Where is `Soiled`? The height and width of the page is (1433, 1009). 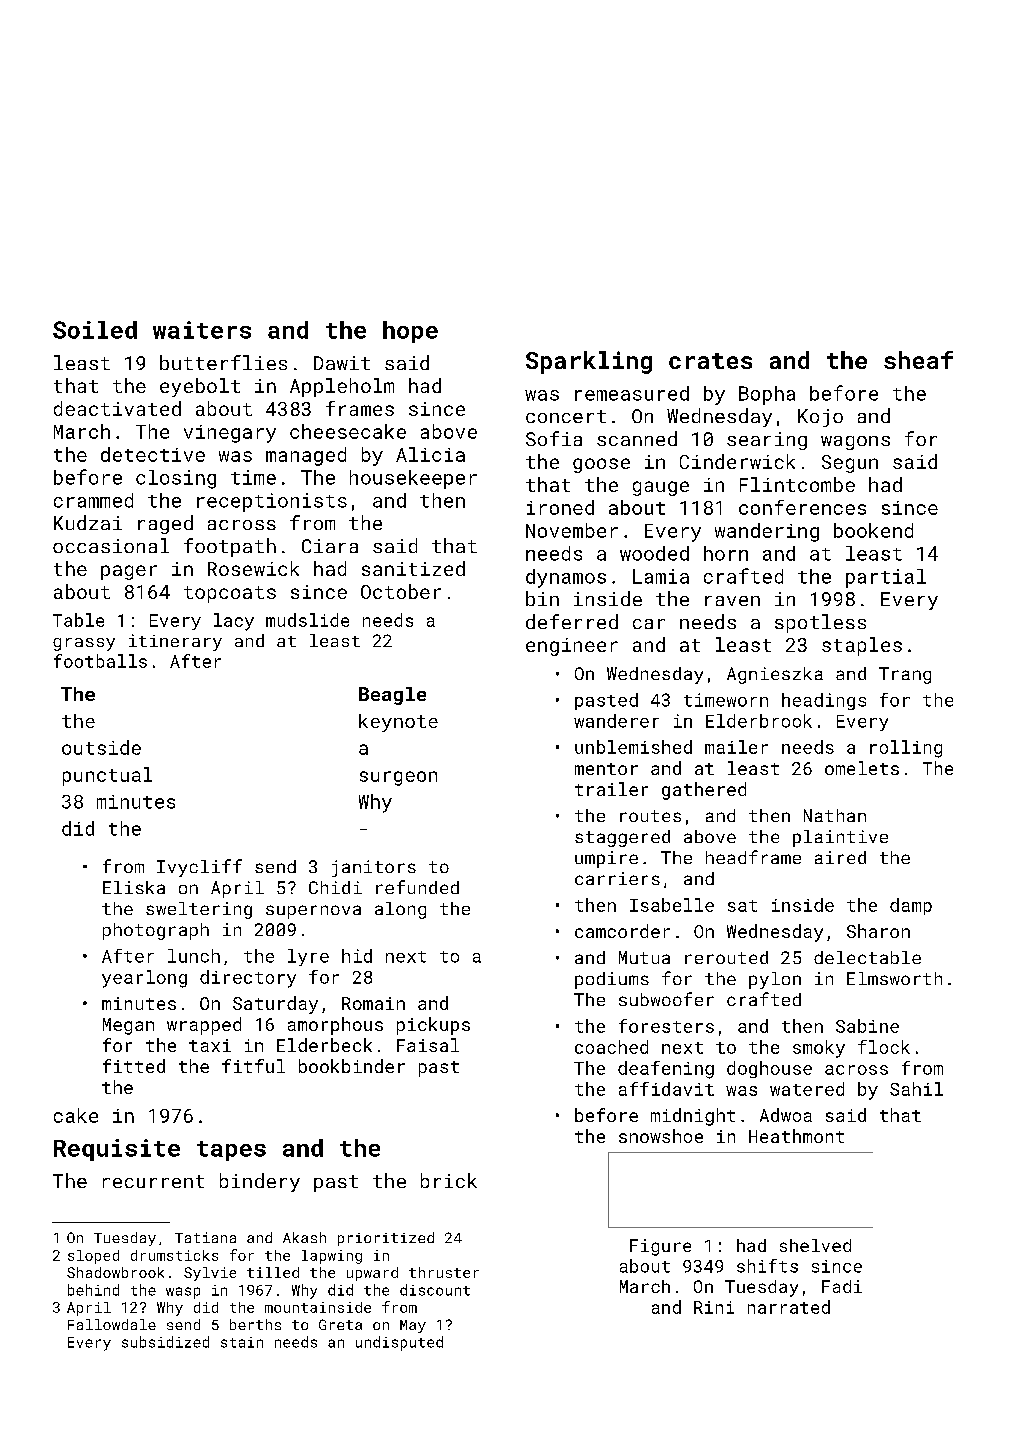
Soiled is located at coordinates (95, 330).
